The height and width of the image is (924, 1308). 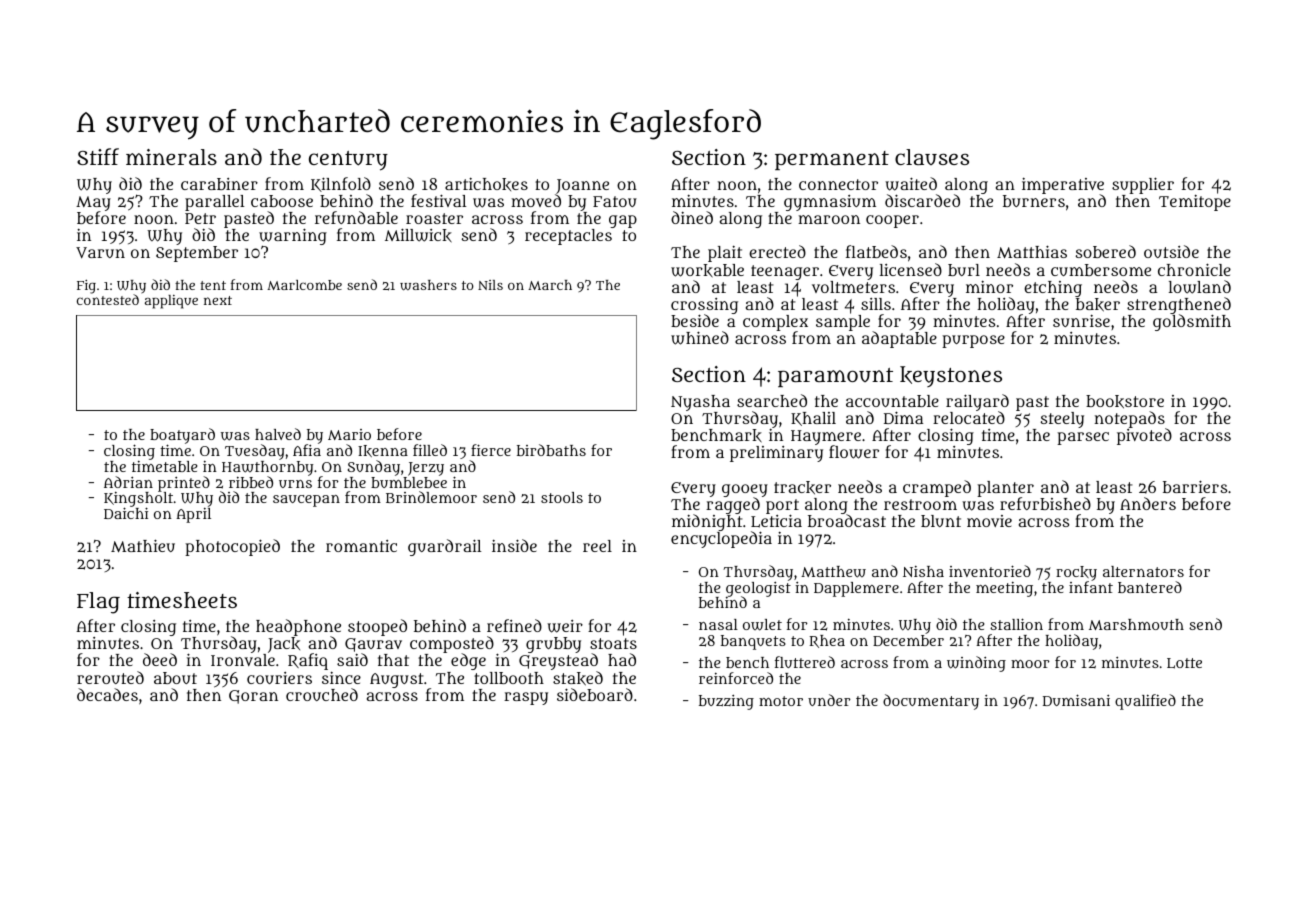 I want to click on Nyasha, so click(x=700, y=403).
